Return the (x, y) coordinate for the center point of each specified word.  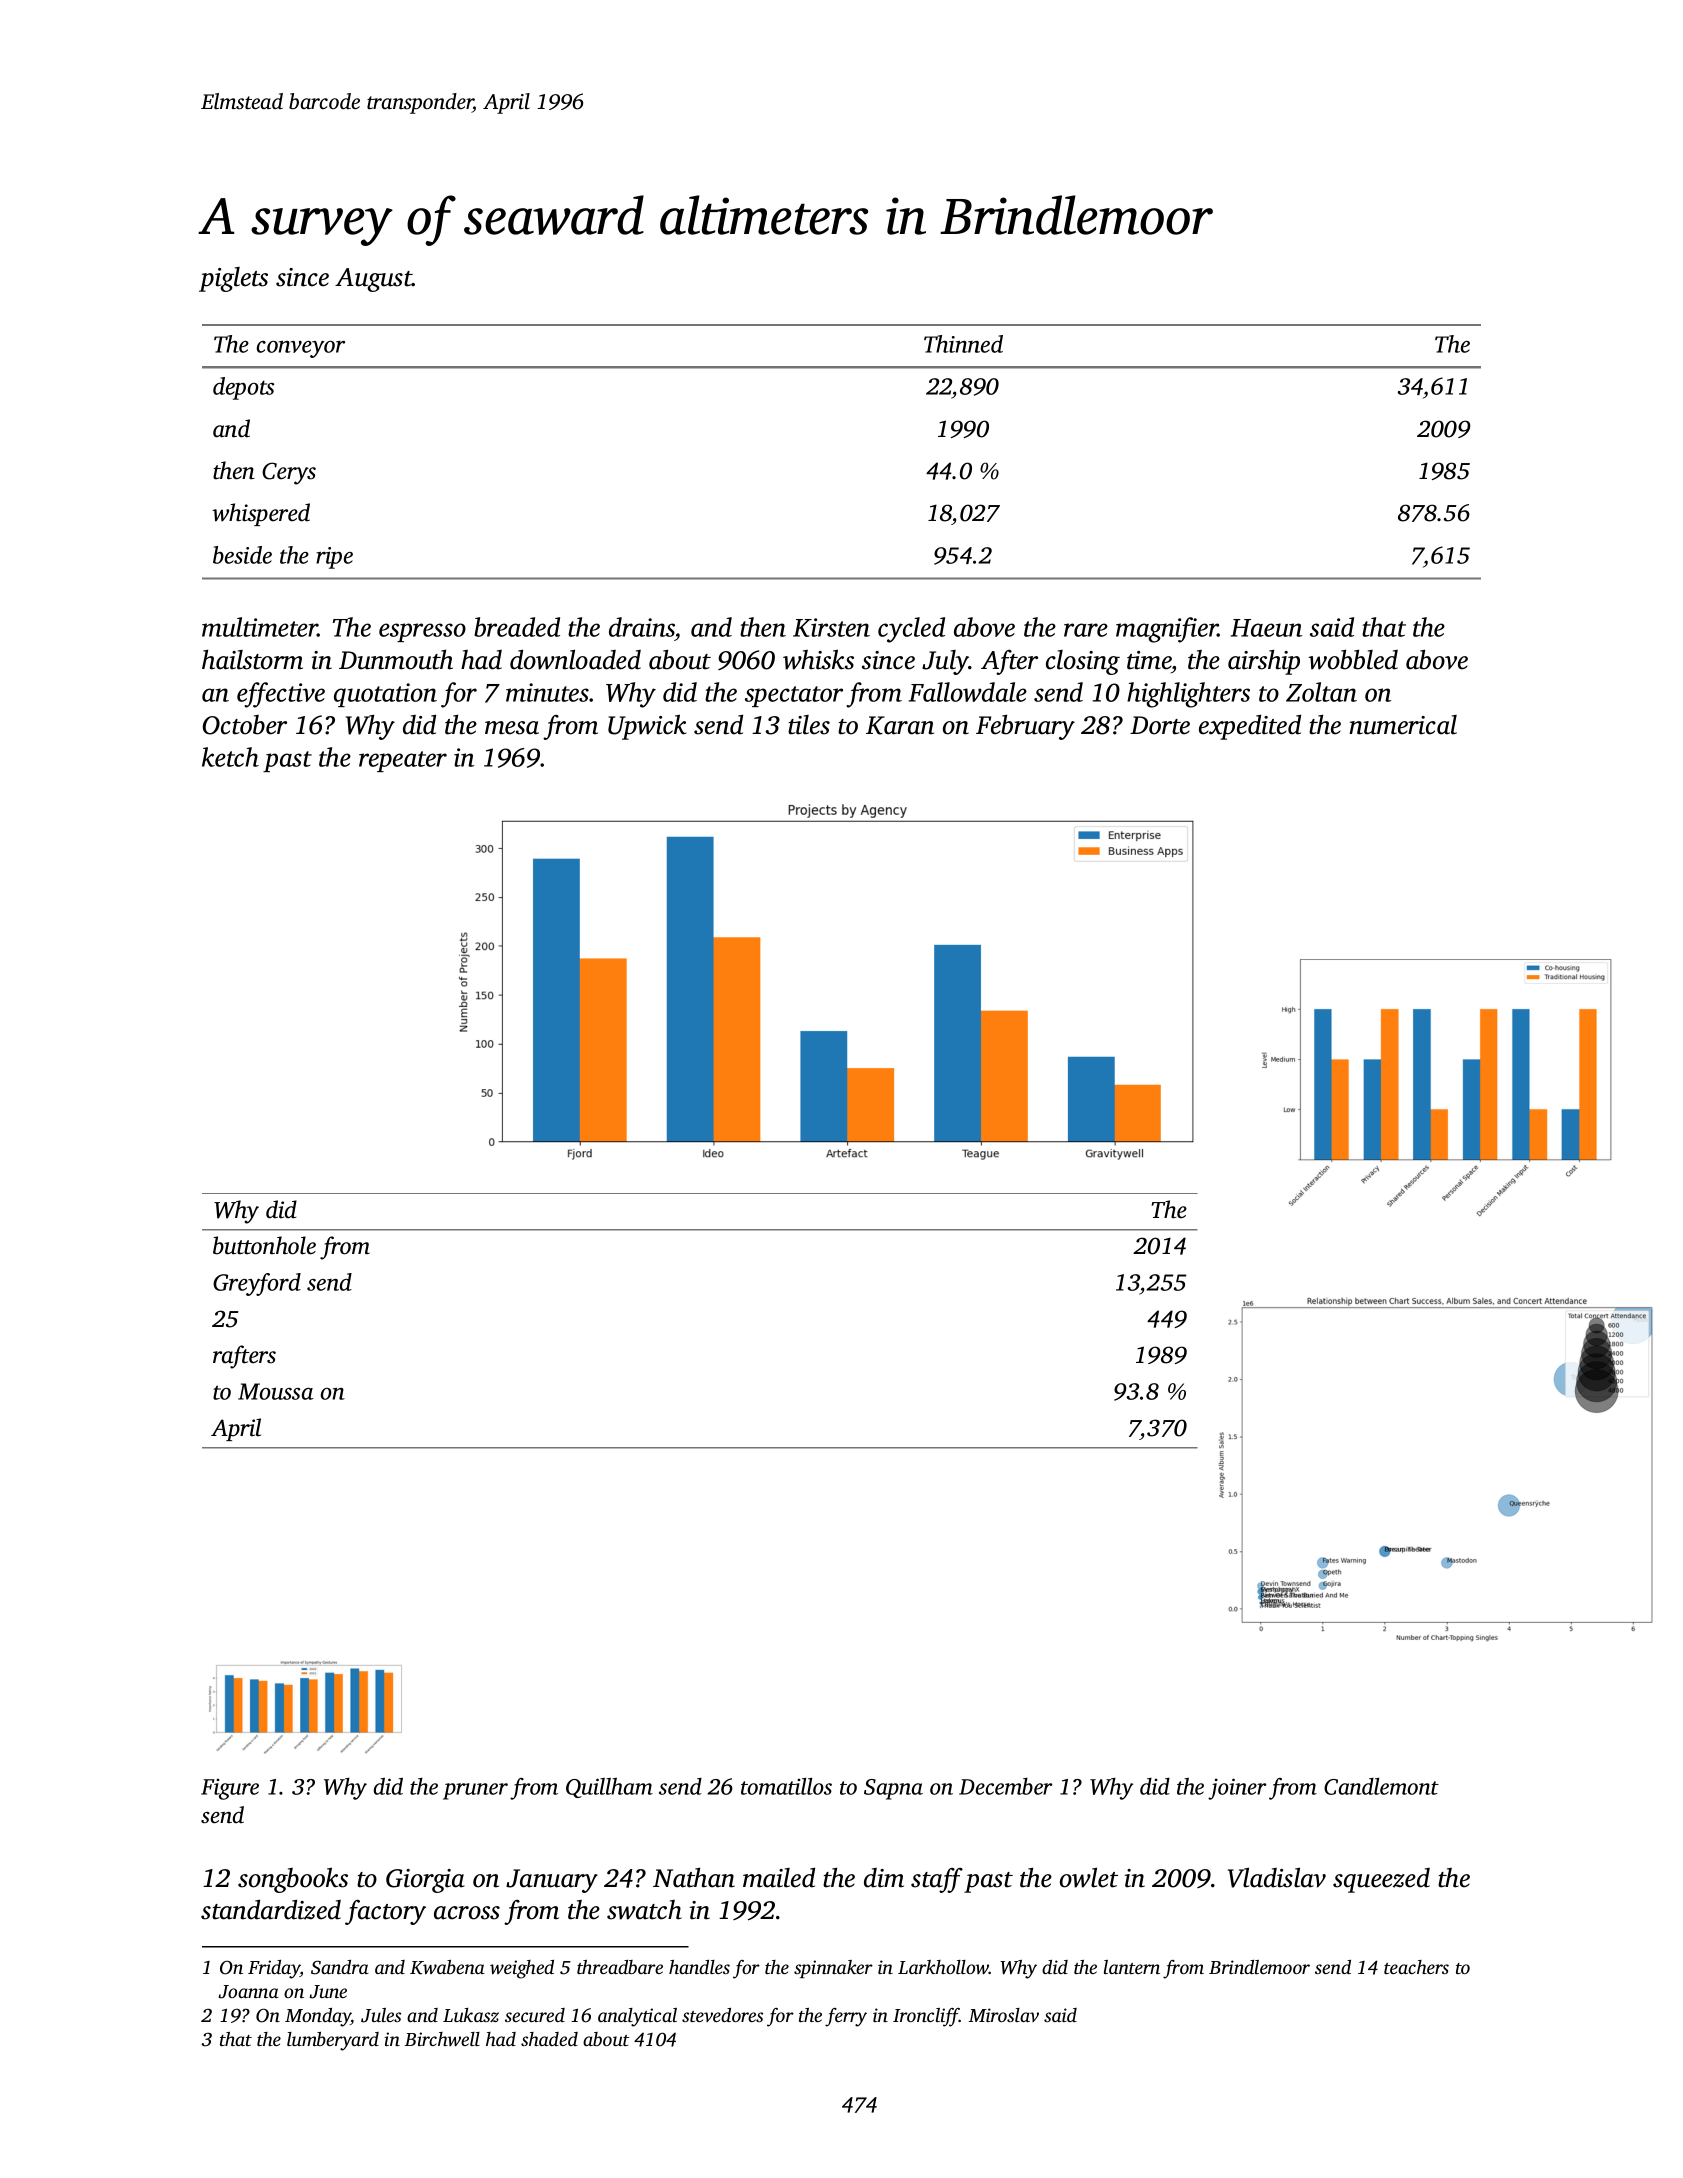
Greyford (257, 1284)
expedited (1250, 727)
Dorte (1160, 725)
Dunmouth (396, 660)
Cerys (289, 473)
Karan (900, 725)
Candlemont (1381, 1786)
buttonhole (264, 1245)
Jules (381, 2015)
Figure (230, 1789)
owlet (1089, 1878)
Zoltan (1321, 692)
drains (642, 627)
